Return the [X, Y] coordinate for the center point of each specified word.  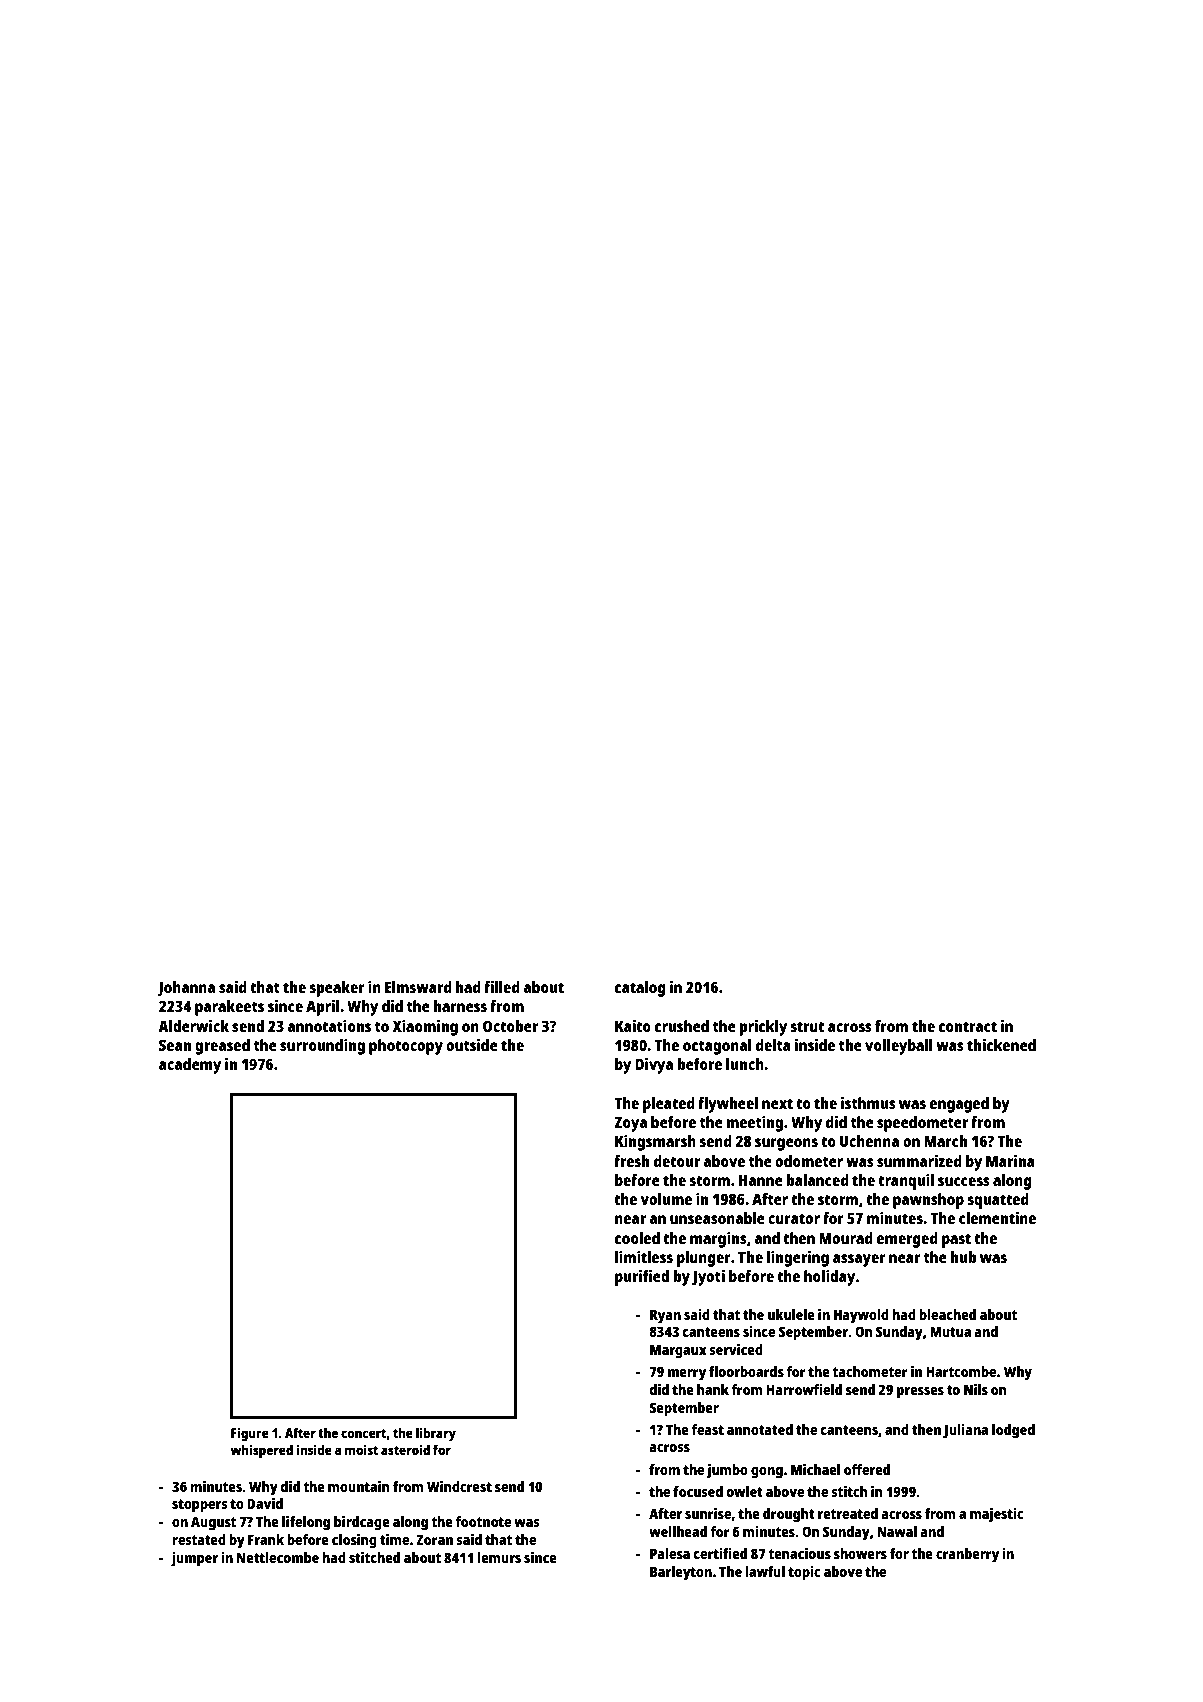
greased [222, 1047]
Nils [976, 1389]
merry [687, 1375]
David [265, 1503]
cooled [637, 1238]
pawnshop [928, 1201]
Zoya [630, 1124]
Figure [250, 1434]
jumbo [727, 1471]
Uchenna [869, 1141]
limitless [644, 1257]
